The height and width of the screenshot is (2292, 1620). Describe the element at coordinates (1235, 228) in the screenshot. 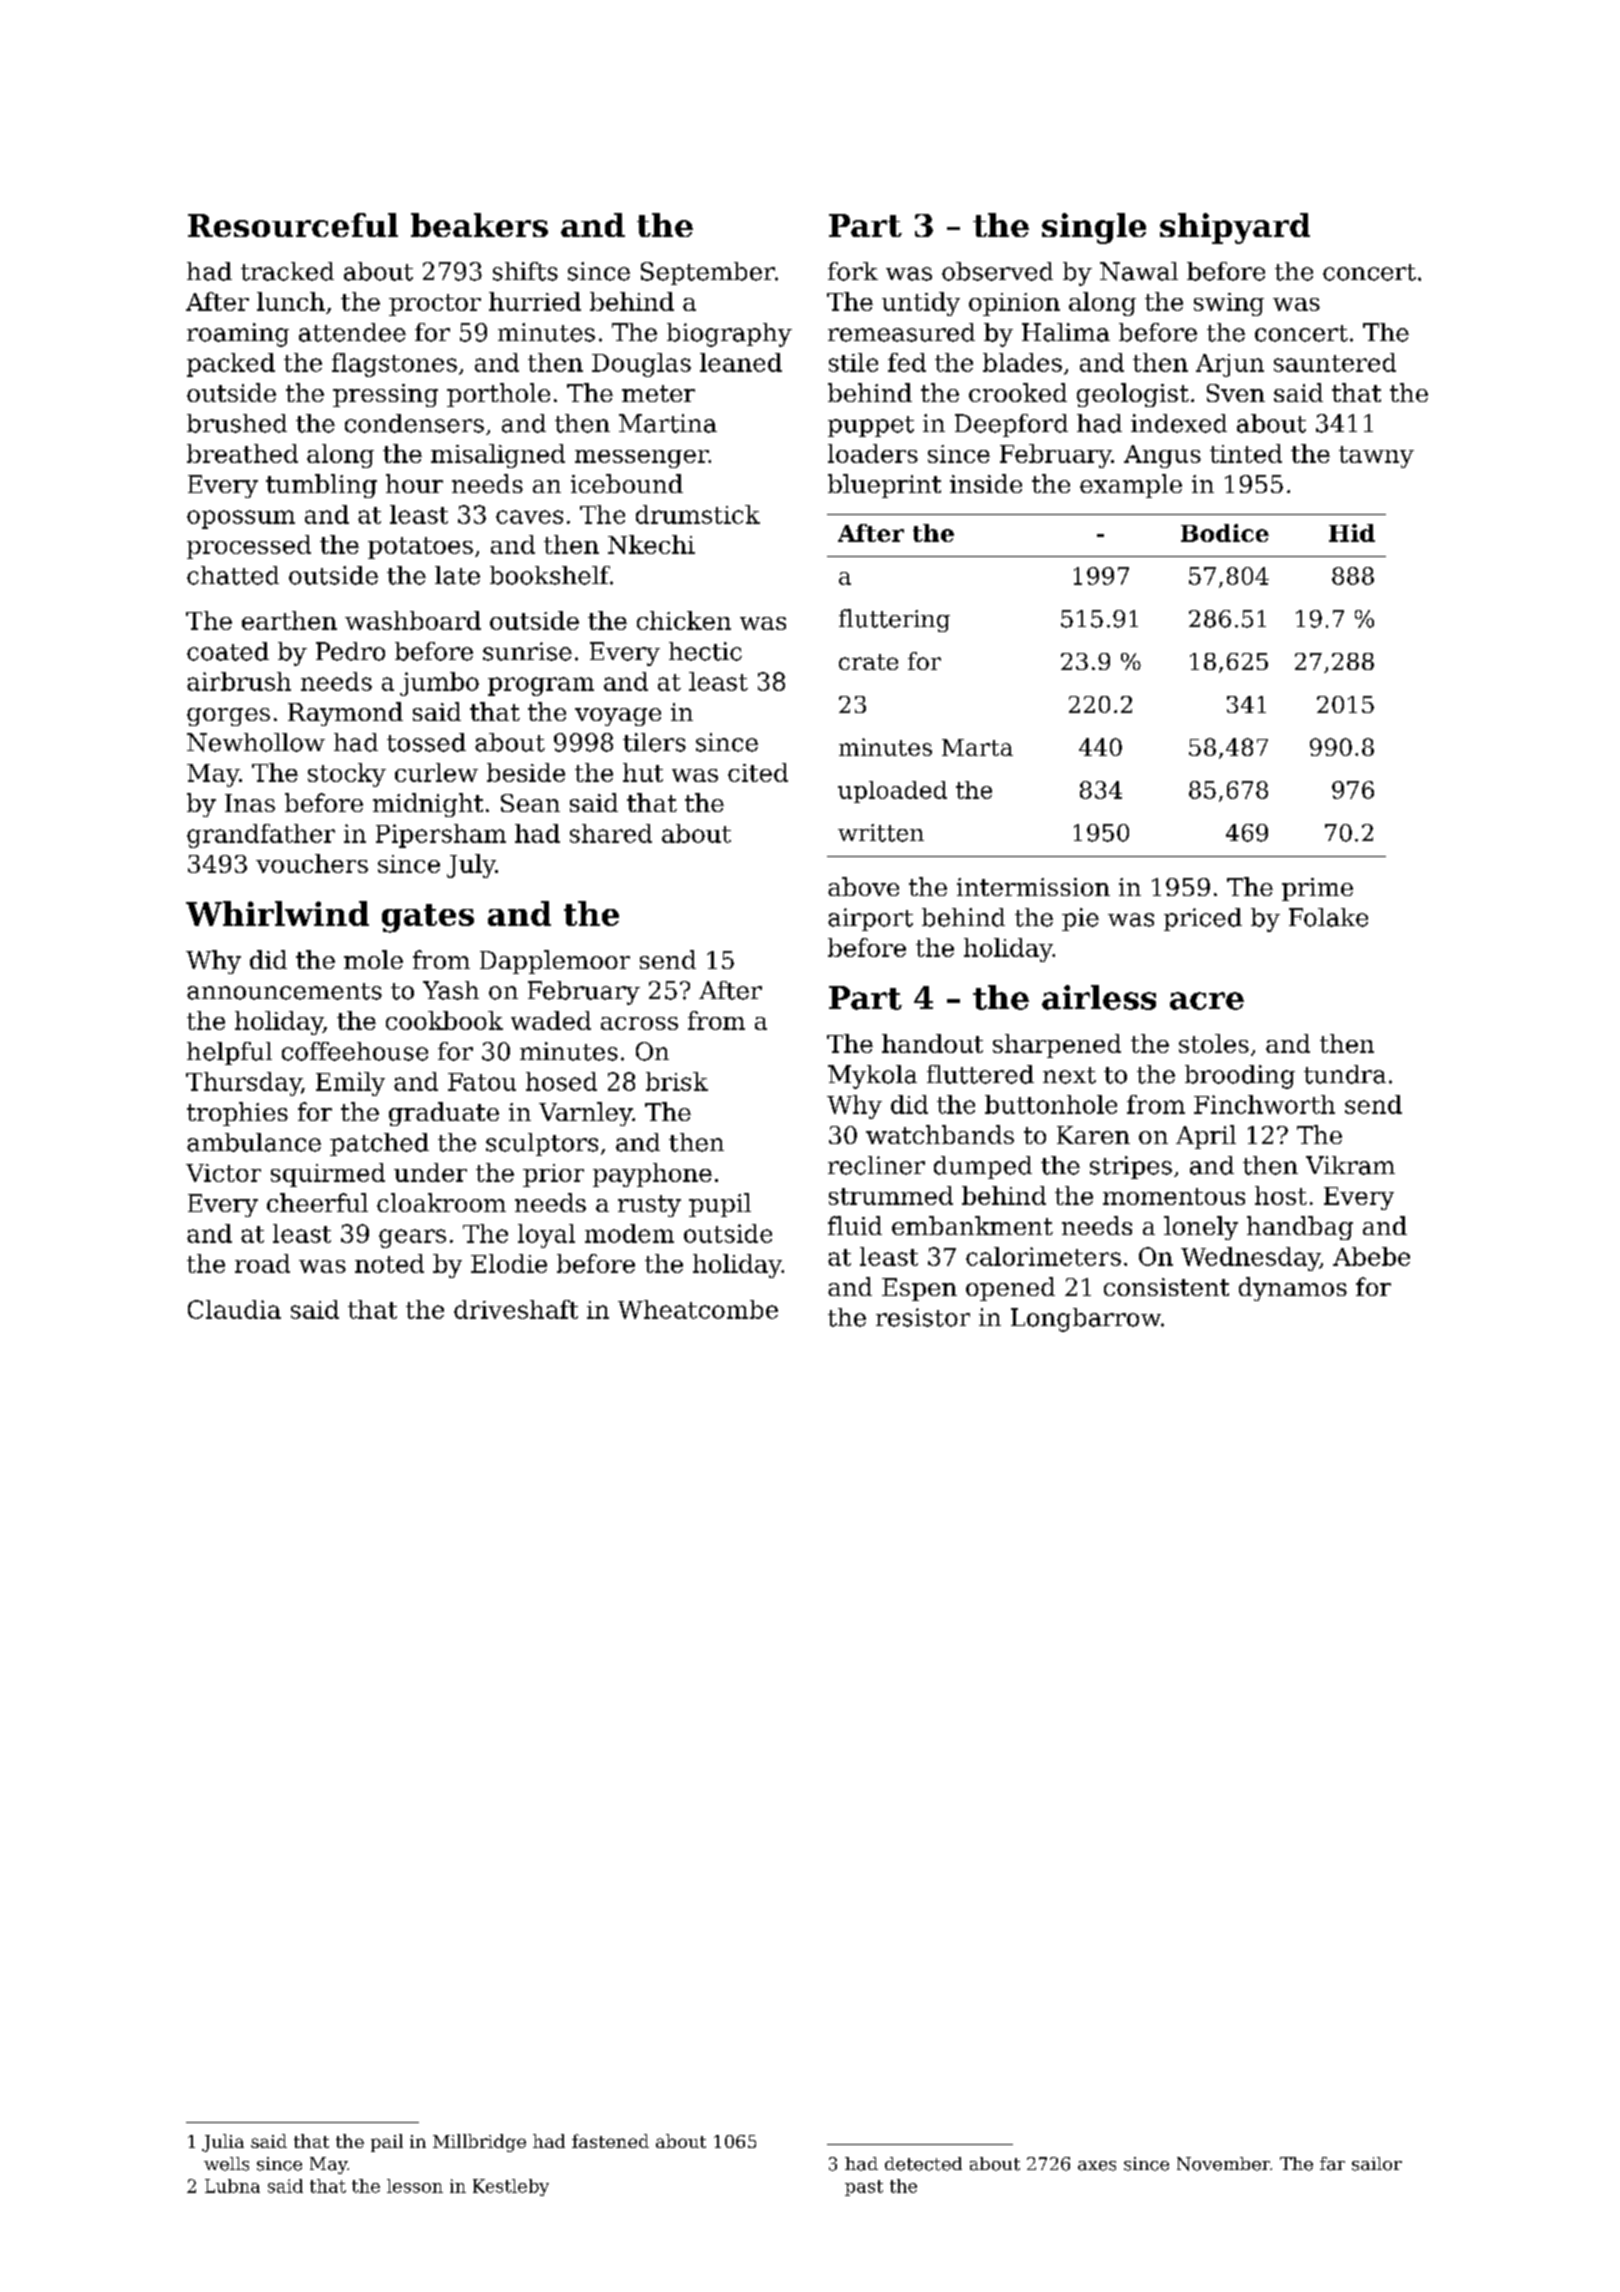

I see `shipyard` at that location.
